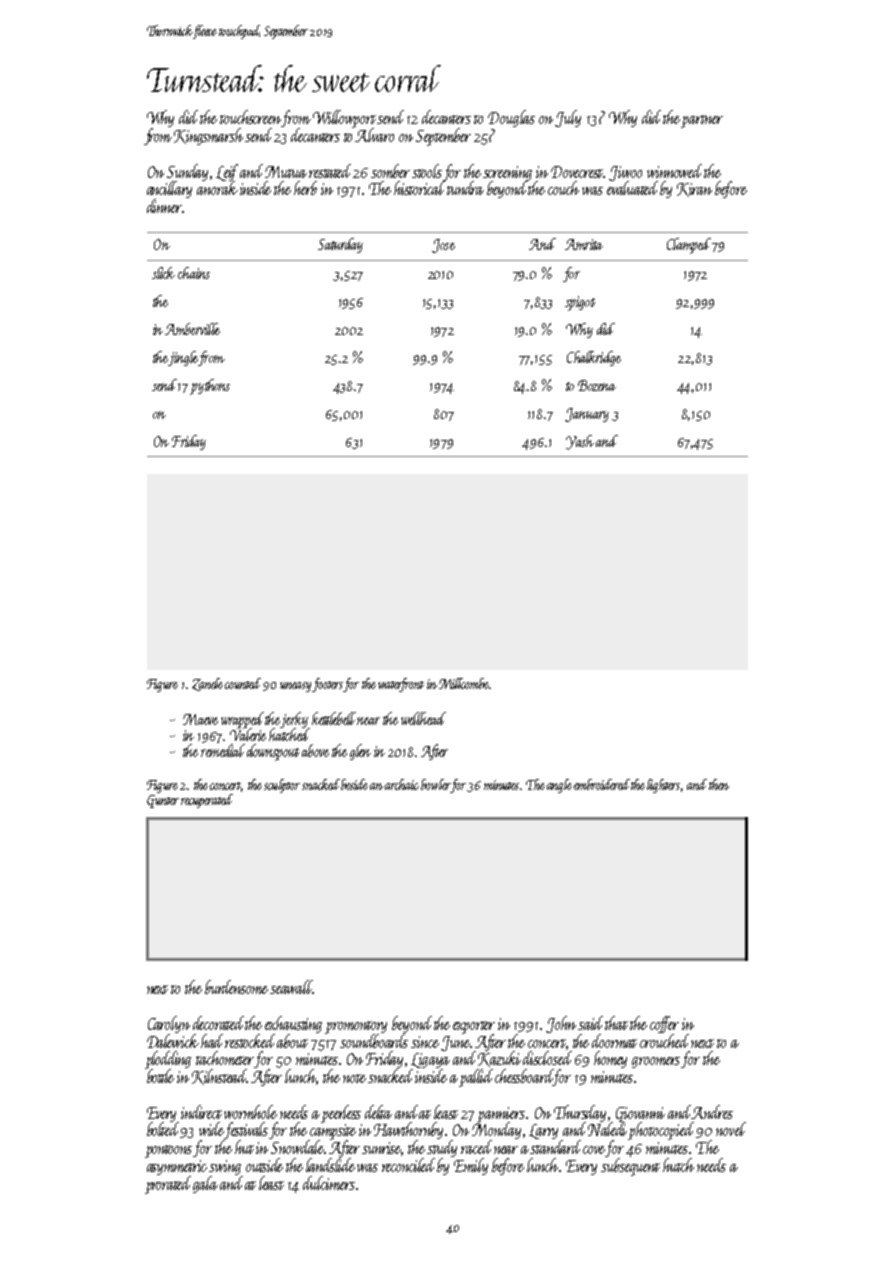  What do you see at coordinates (464, 683) in the document?
I see `Millcombe` at bounding box center [464, 683].
